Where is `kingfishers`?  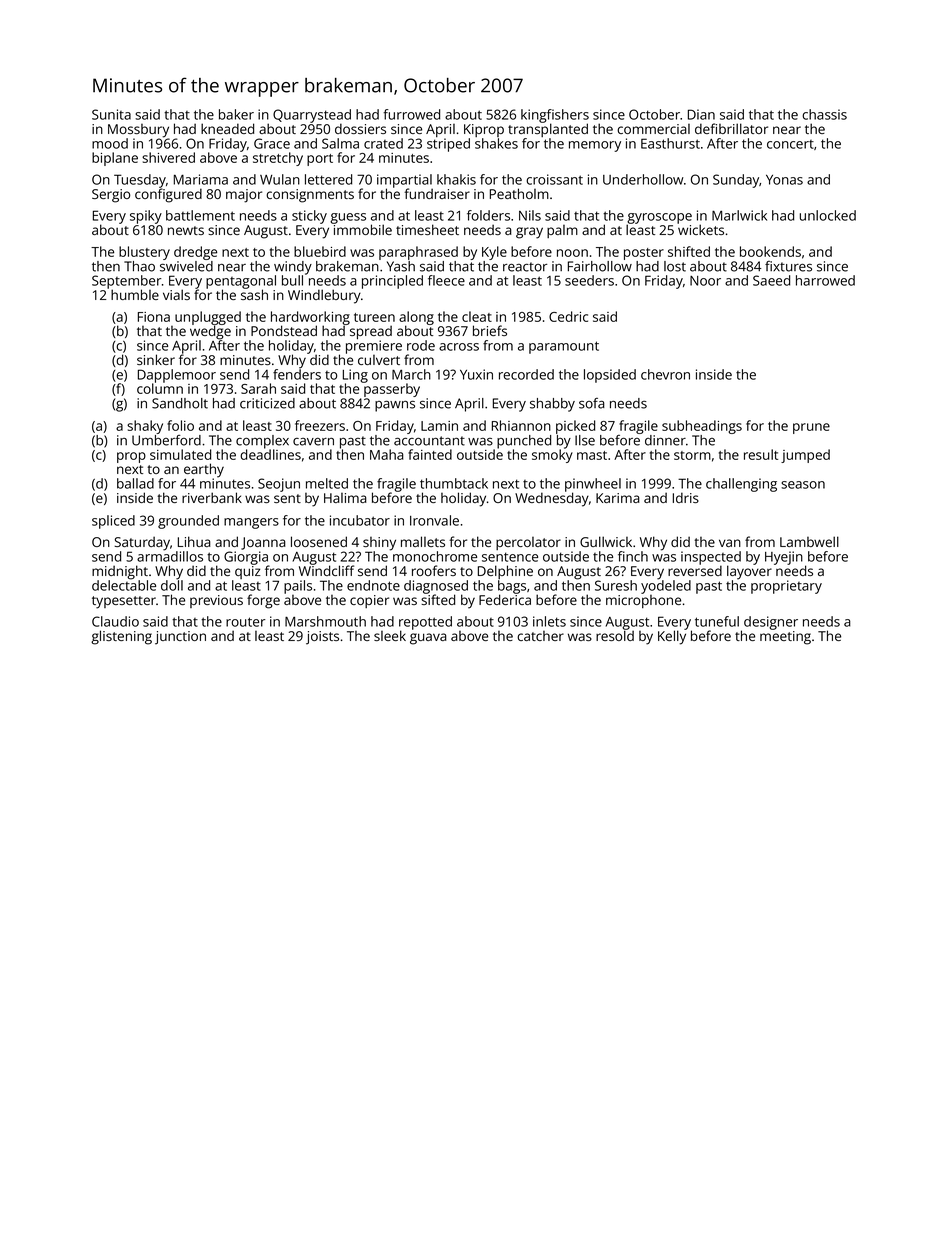 kingfishers is located at coordinates (555, 116).
